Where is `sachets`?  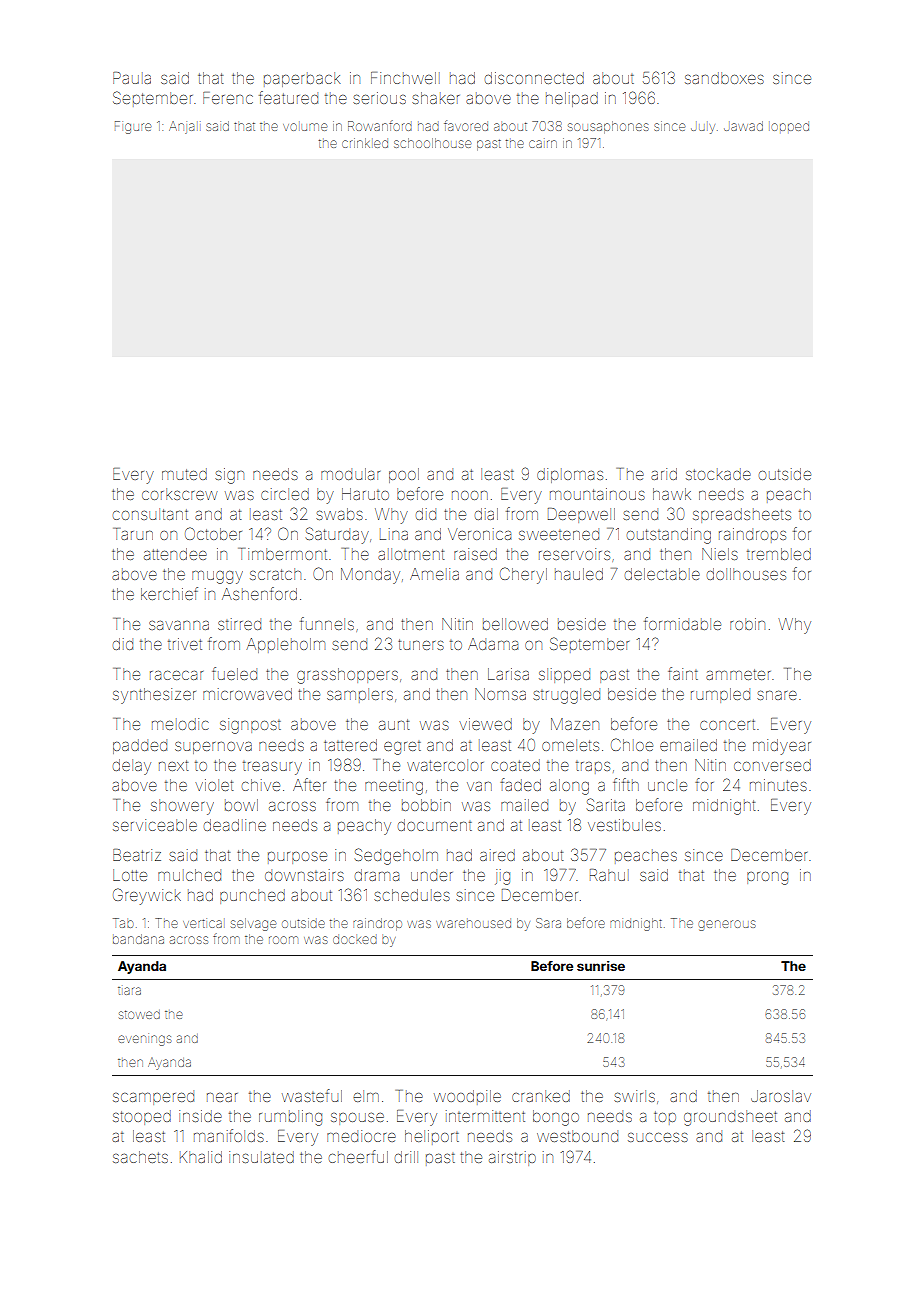
sachets is located at coordinates (140, 1157).
